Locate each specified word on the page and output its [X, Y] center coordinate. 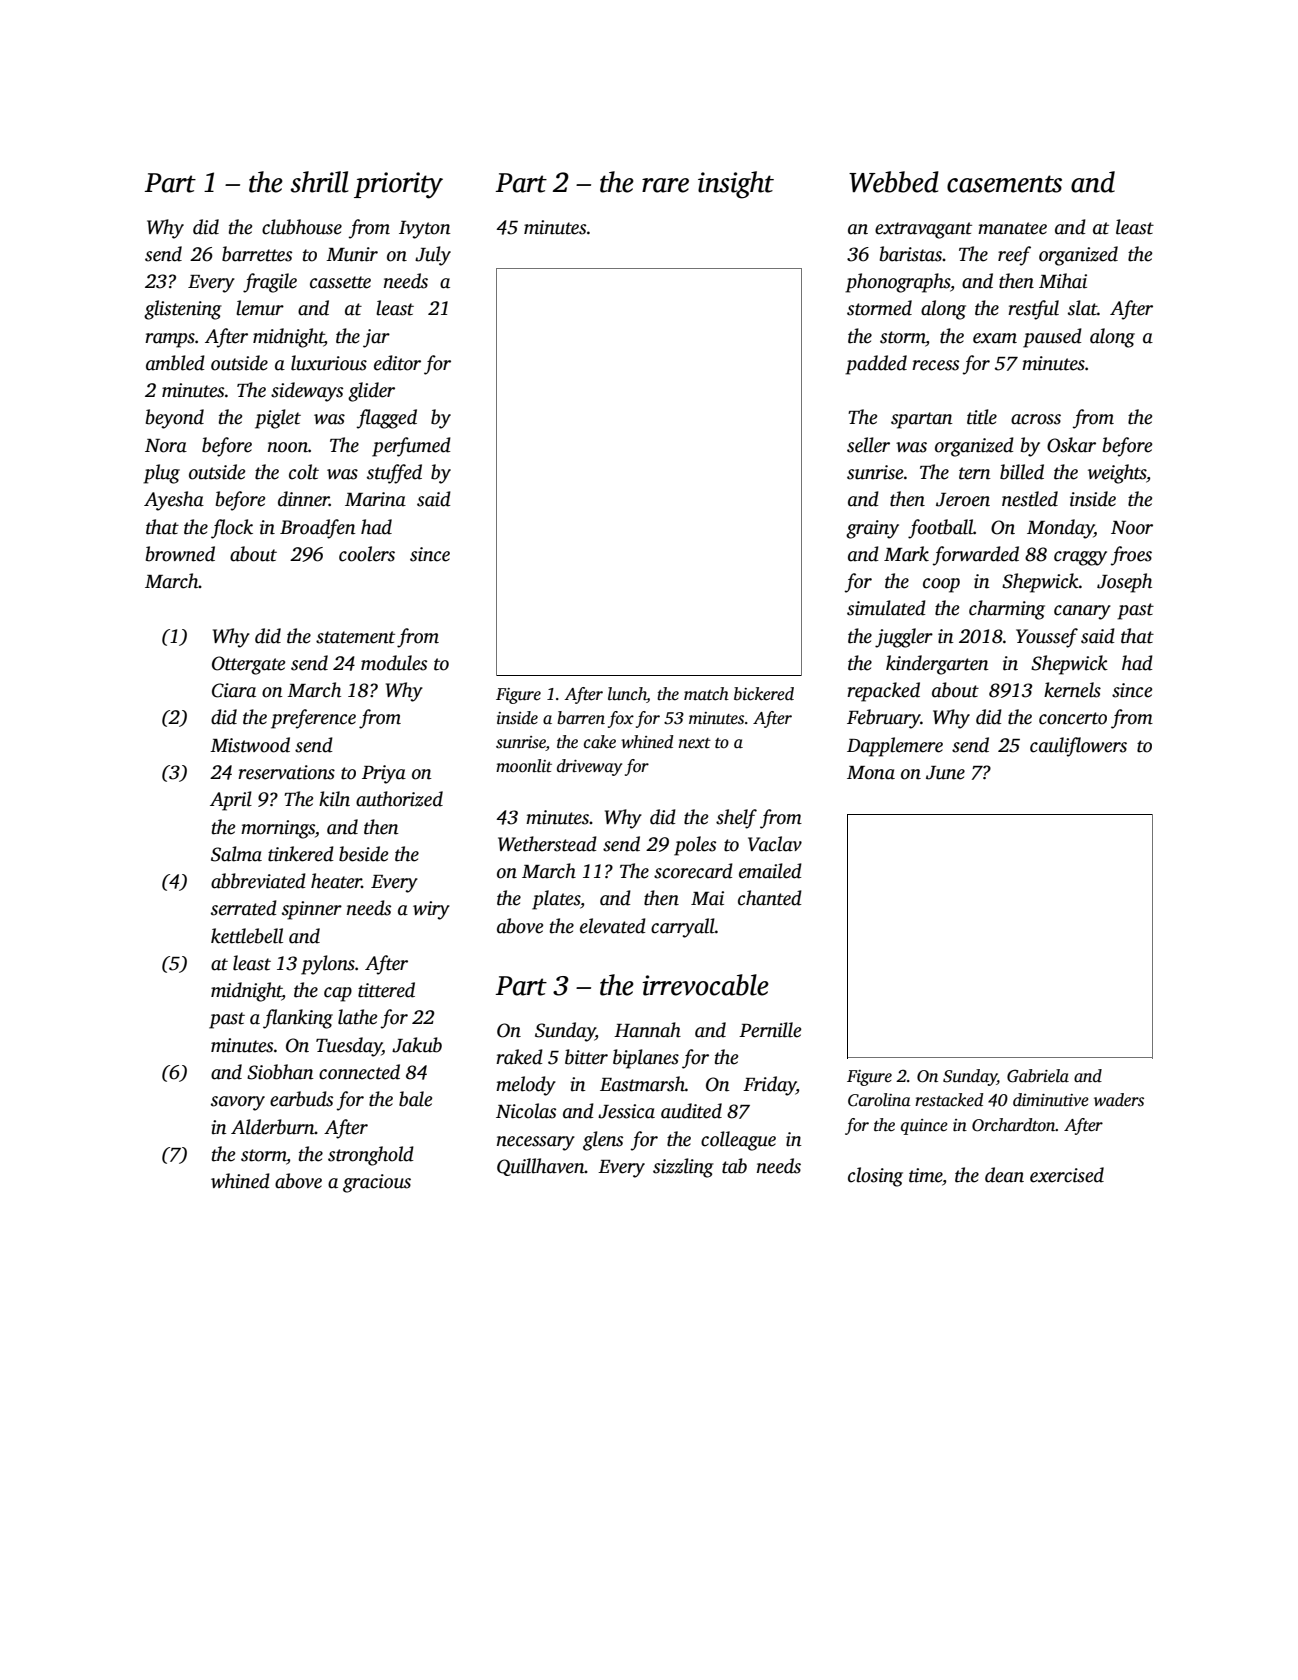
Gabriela [1038, 1076]
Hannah [647, 1030]
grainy [872, 529]
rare [665, 185]
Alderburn [273, 1127]
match [706, 694]
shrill [319, 182]
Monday [1060, 529]
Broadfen [318, 529]
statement [355, 637]
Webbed [894, 182]
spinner [312, 910]
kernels [1072, 690]
